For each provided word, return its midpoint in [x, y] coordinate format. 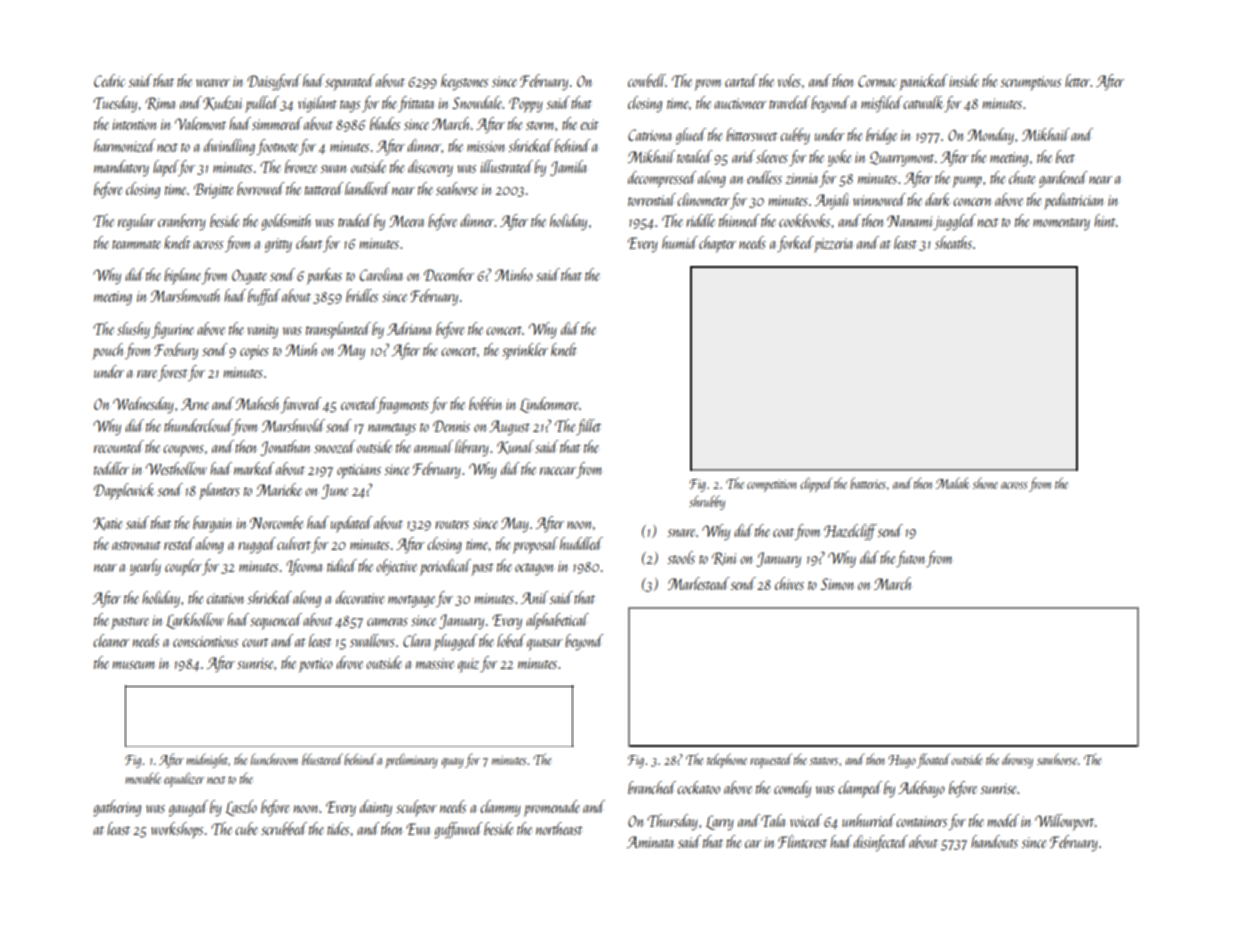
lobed [511, 640]
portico [316, 665]
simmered [277, 123]
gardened [1063, 179]
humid [680, 242]
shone [985, 483]
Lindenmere [549, 405]
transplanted [338, 330]
